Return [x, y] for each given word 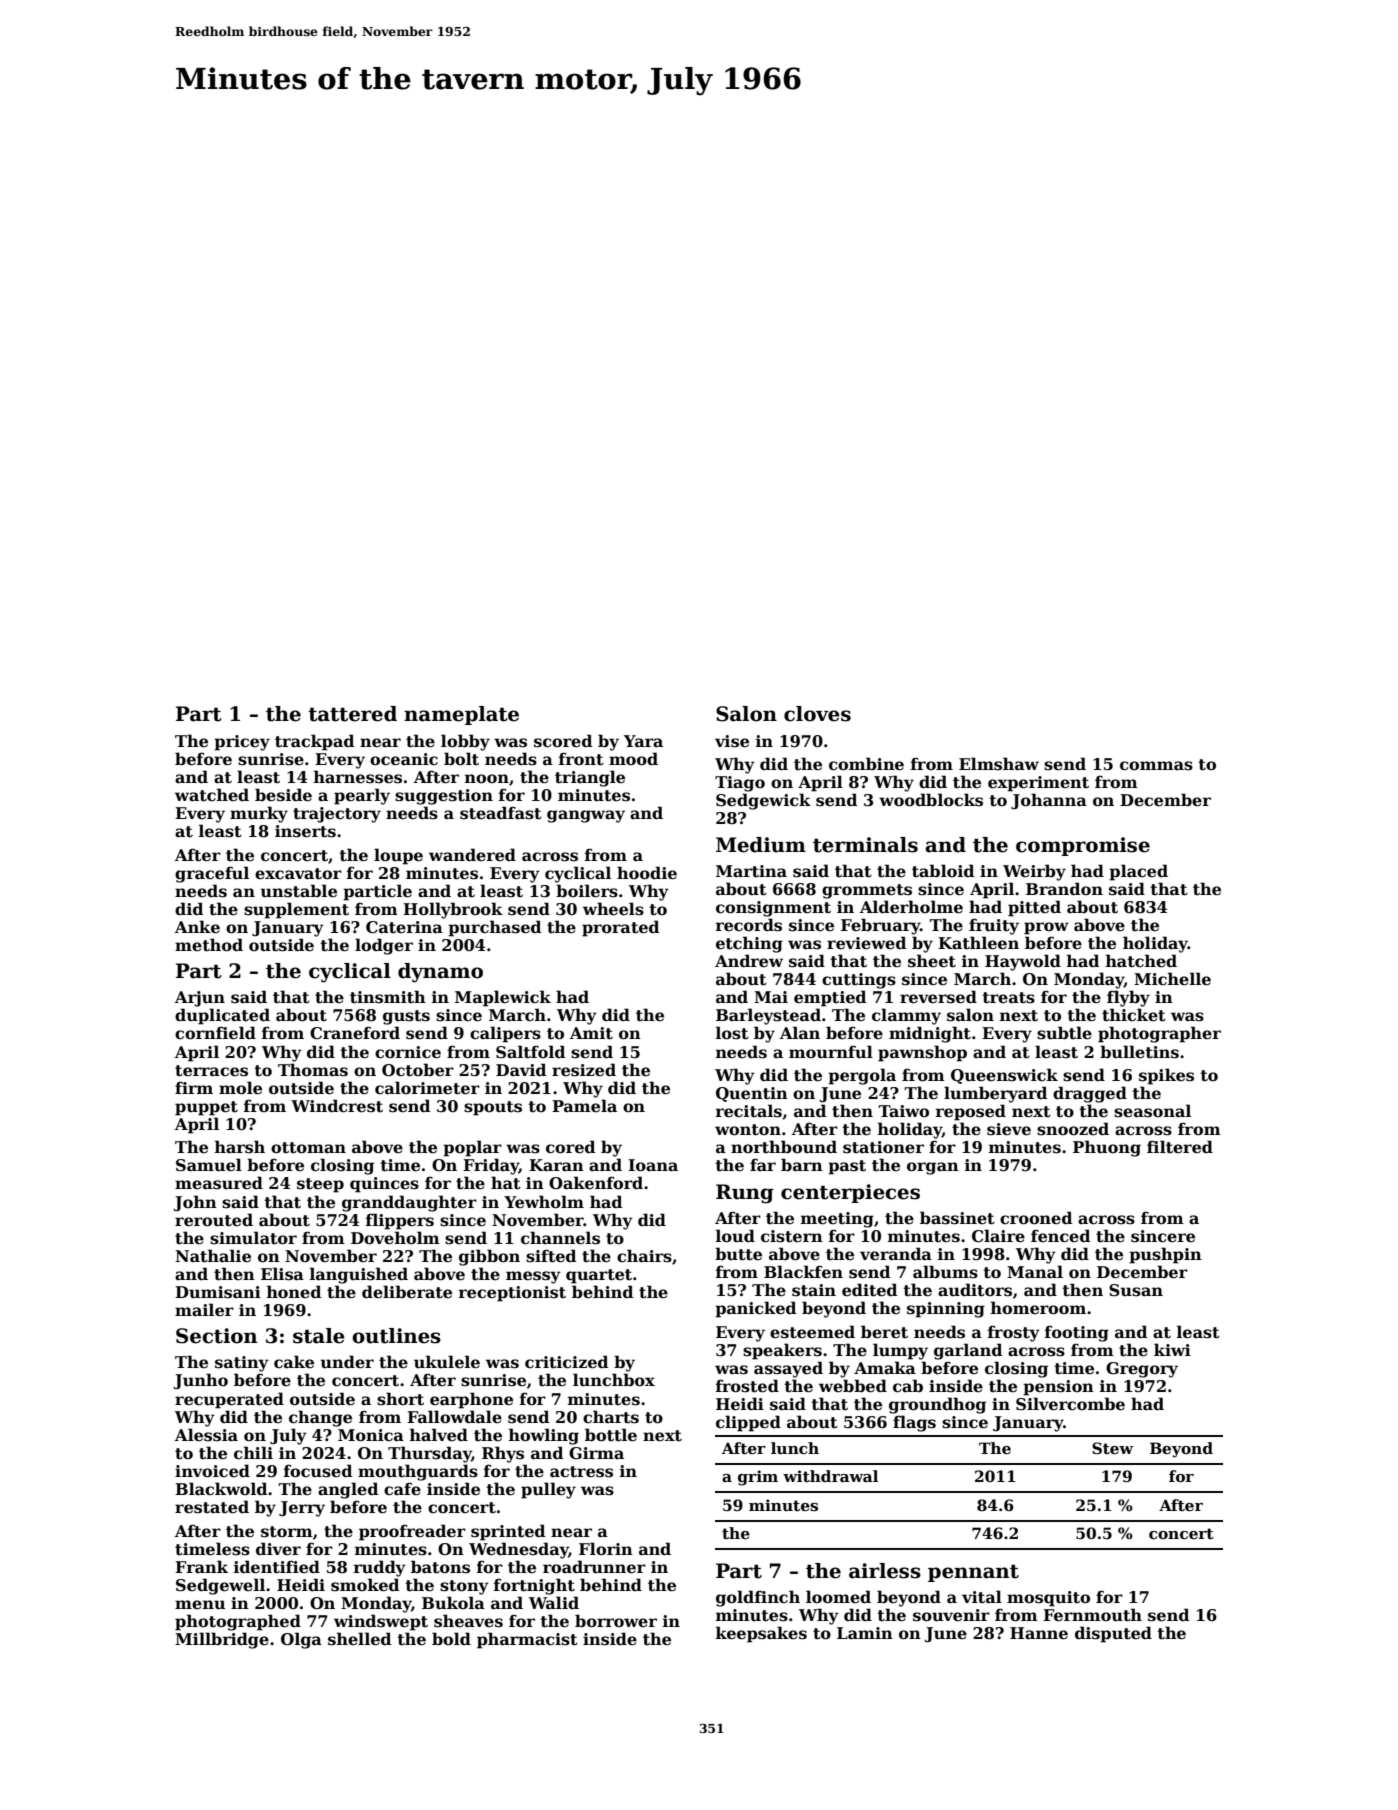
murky [259, 814]
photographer [1159, 1034]
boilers [587, 891]
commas [1156, 766]
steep [320, 1185]
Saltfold [530, 1052]
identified [277, 1567]
